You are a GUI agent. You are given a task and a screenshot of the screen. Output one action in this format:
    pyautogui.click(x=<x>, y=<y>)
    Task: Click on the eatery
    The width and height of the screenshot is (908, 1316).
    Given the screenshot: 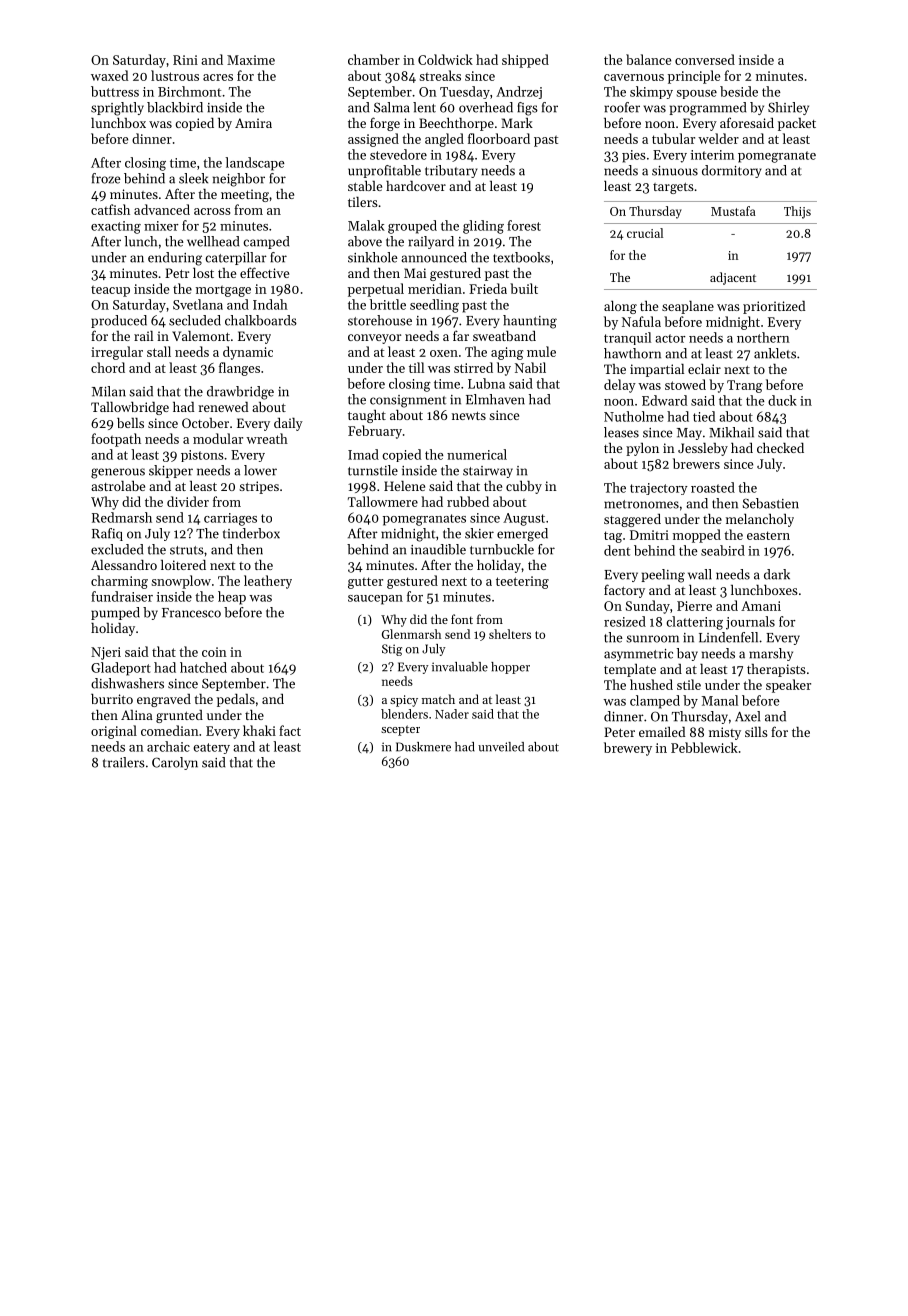 What is the action you would take?
    pyautogui.click(x=211, y=748)
